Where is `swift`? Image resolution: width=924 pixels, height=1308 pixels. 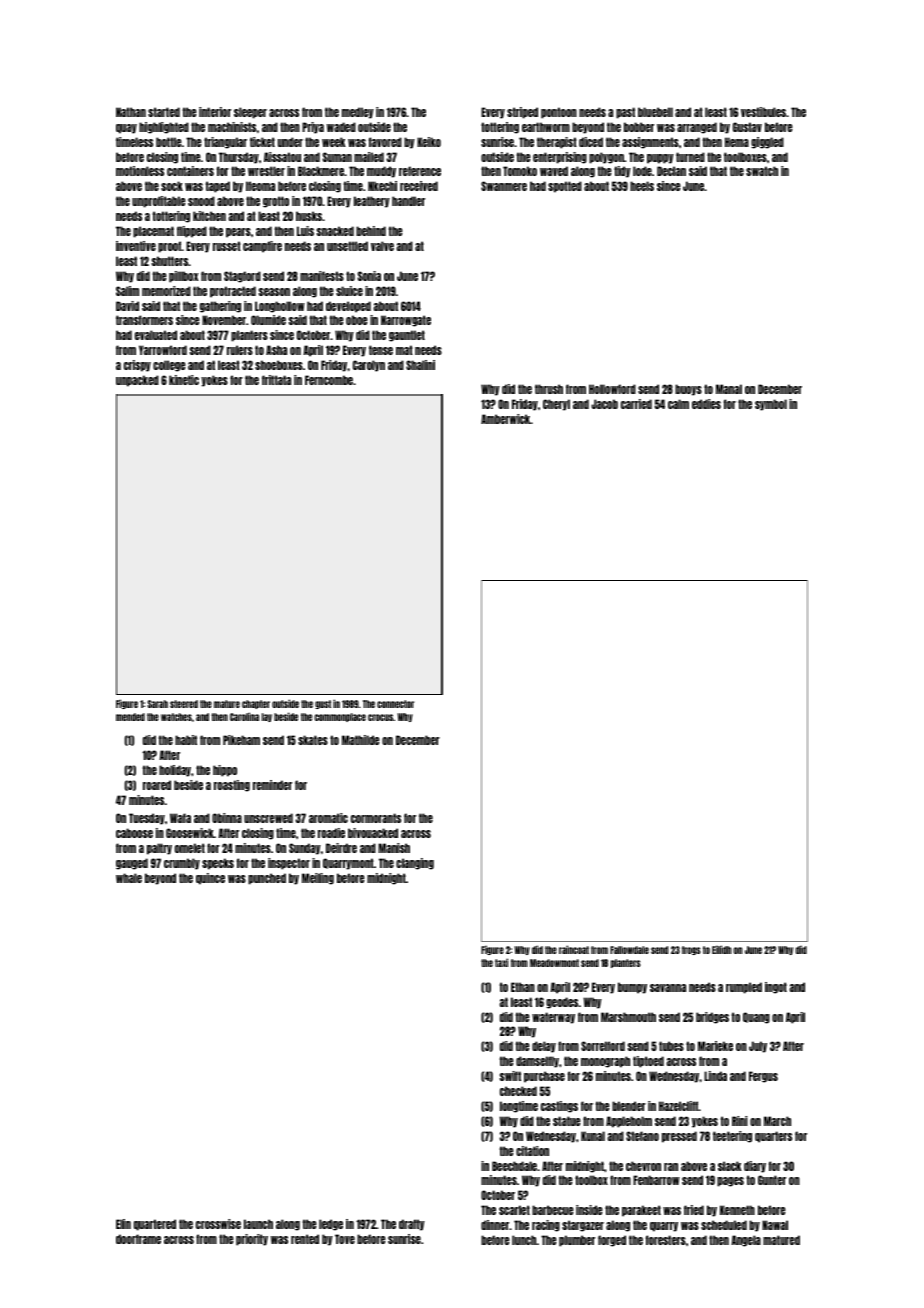 swift is located at coordinates (510, 1076).
